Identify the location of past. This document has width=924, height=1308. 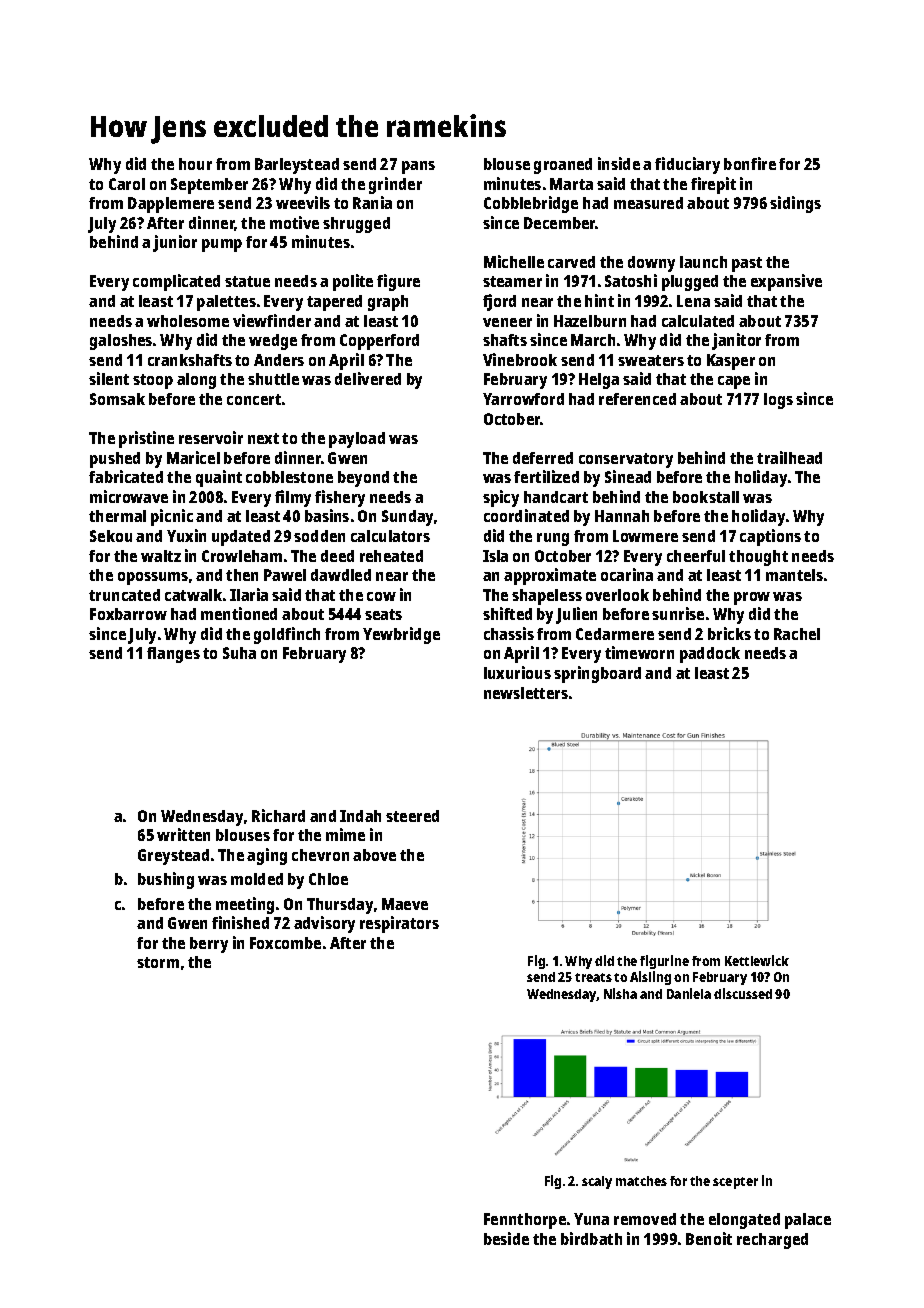
(747, 264).
